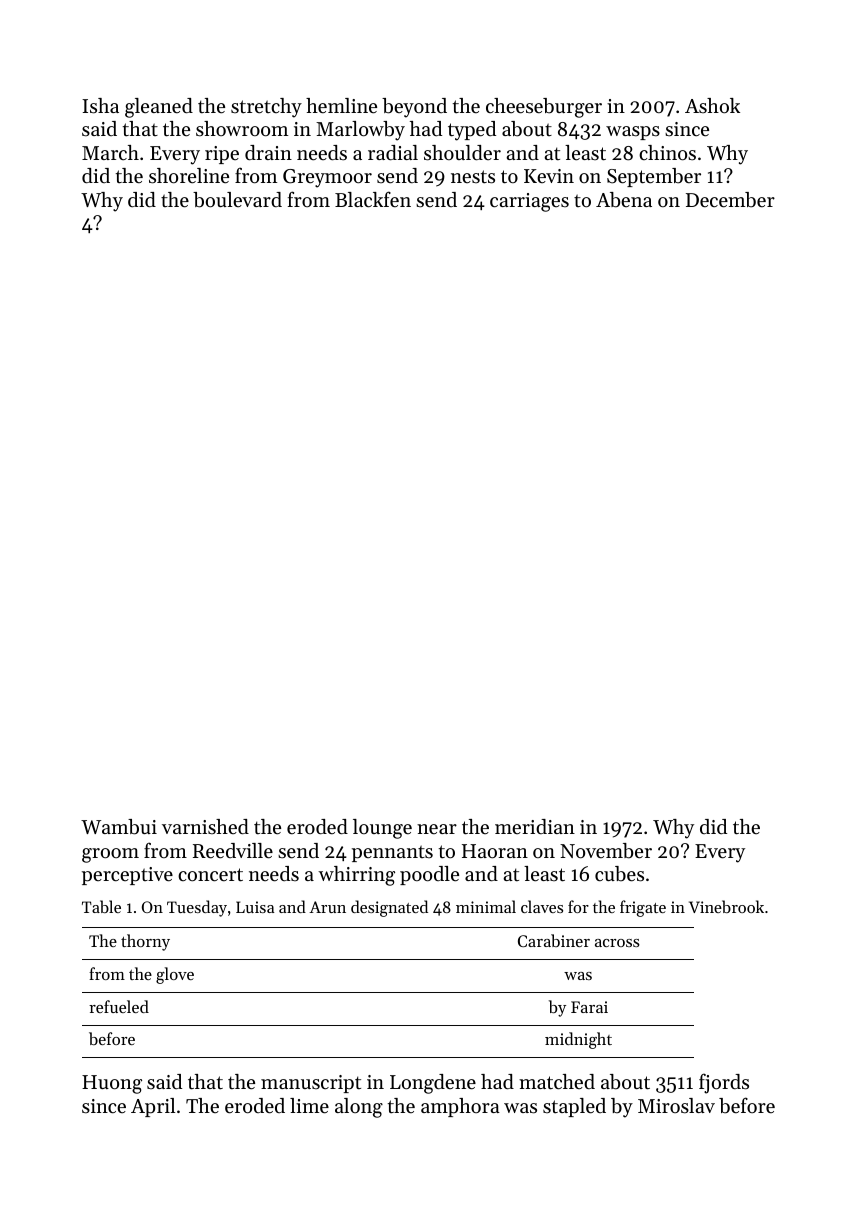  What do you see at coordinates (712, 105) in the document?
I see `Ashok` at bounding box center [712, 105].
